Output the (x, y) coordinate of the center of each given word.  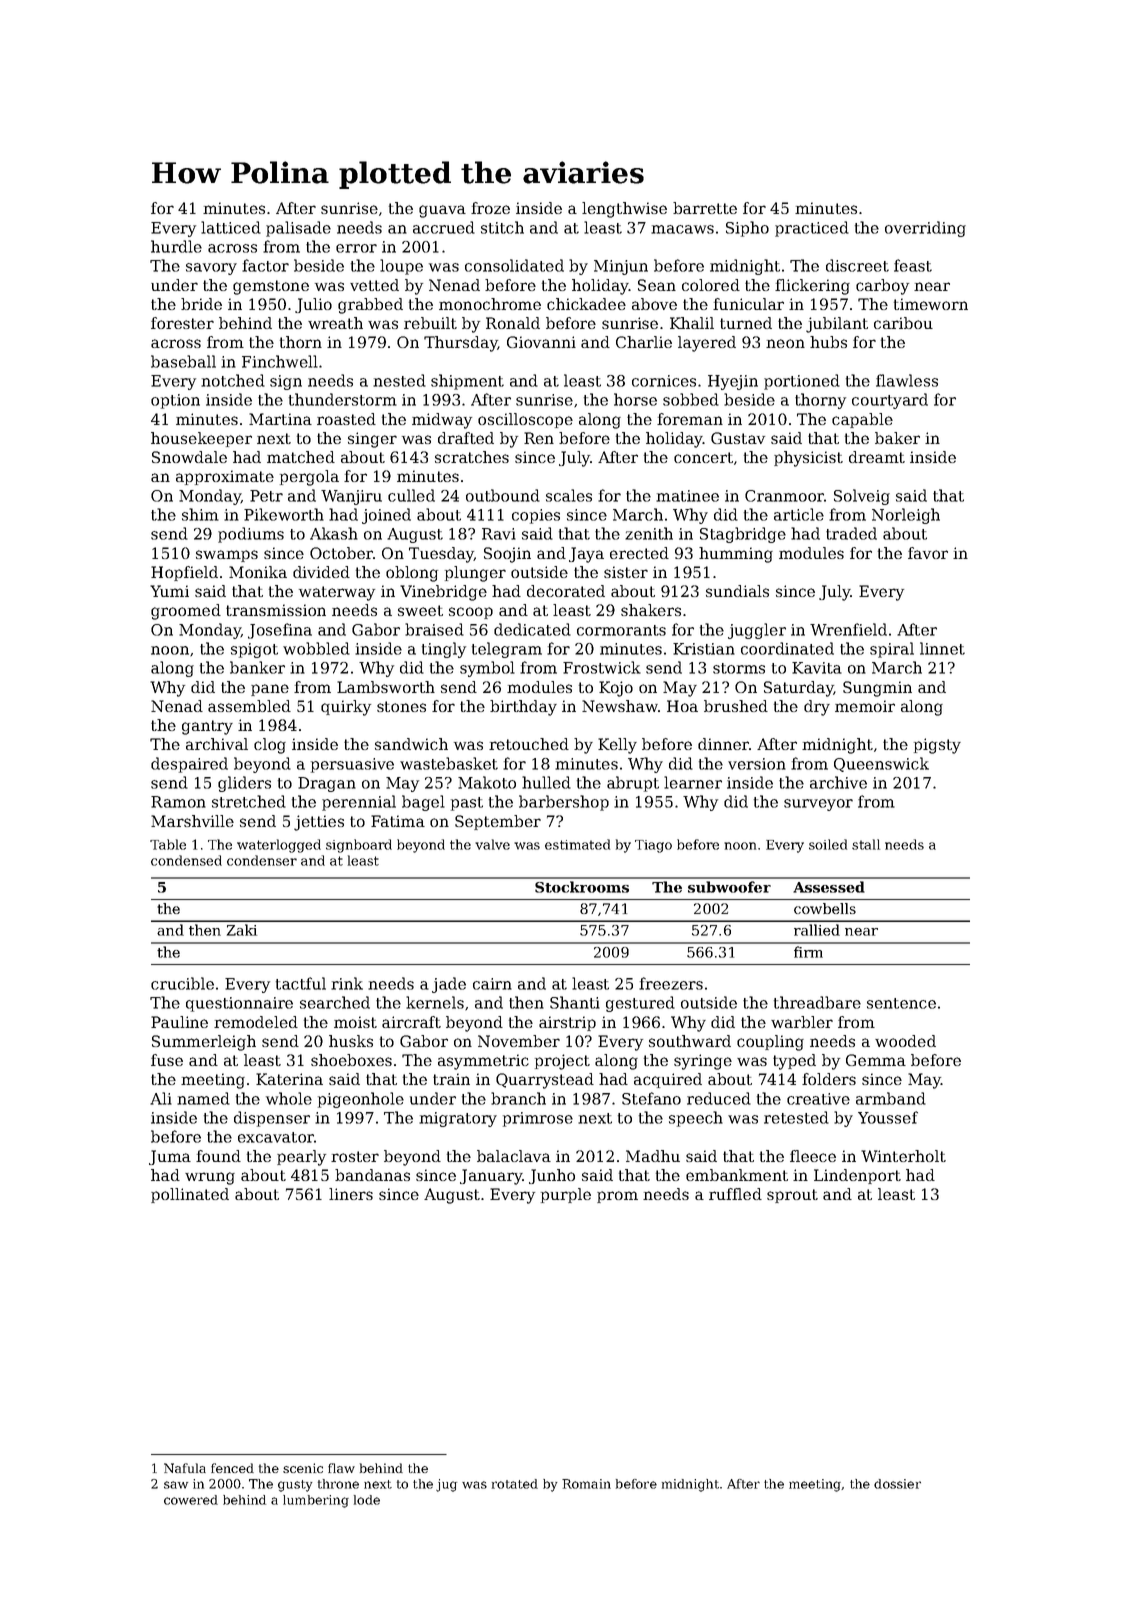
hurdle (176, 246)
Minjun (621, 267)
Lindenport (857, 1176)
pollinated (190, 1195)
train (451, 1079)
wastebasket (449, 763)
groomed (186, 612)
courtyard (890, 401)
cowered (191, 1500)
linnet (942, 648)
